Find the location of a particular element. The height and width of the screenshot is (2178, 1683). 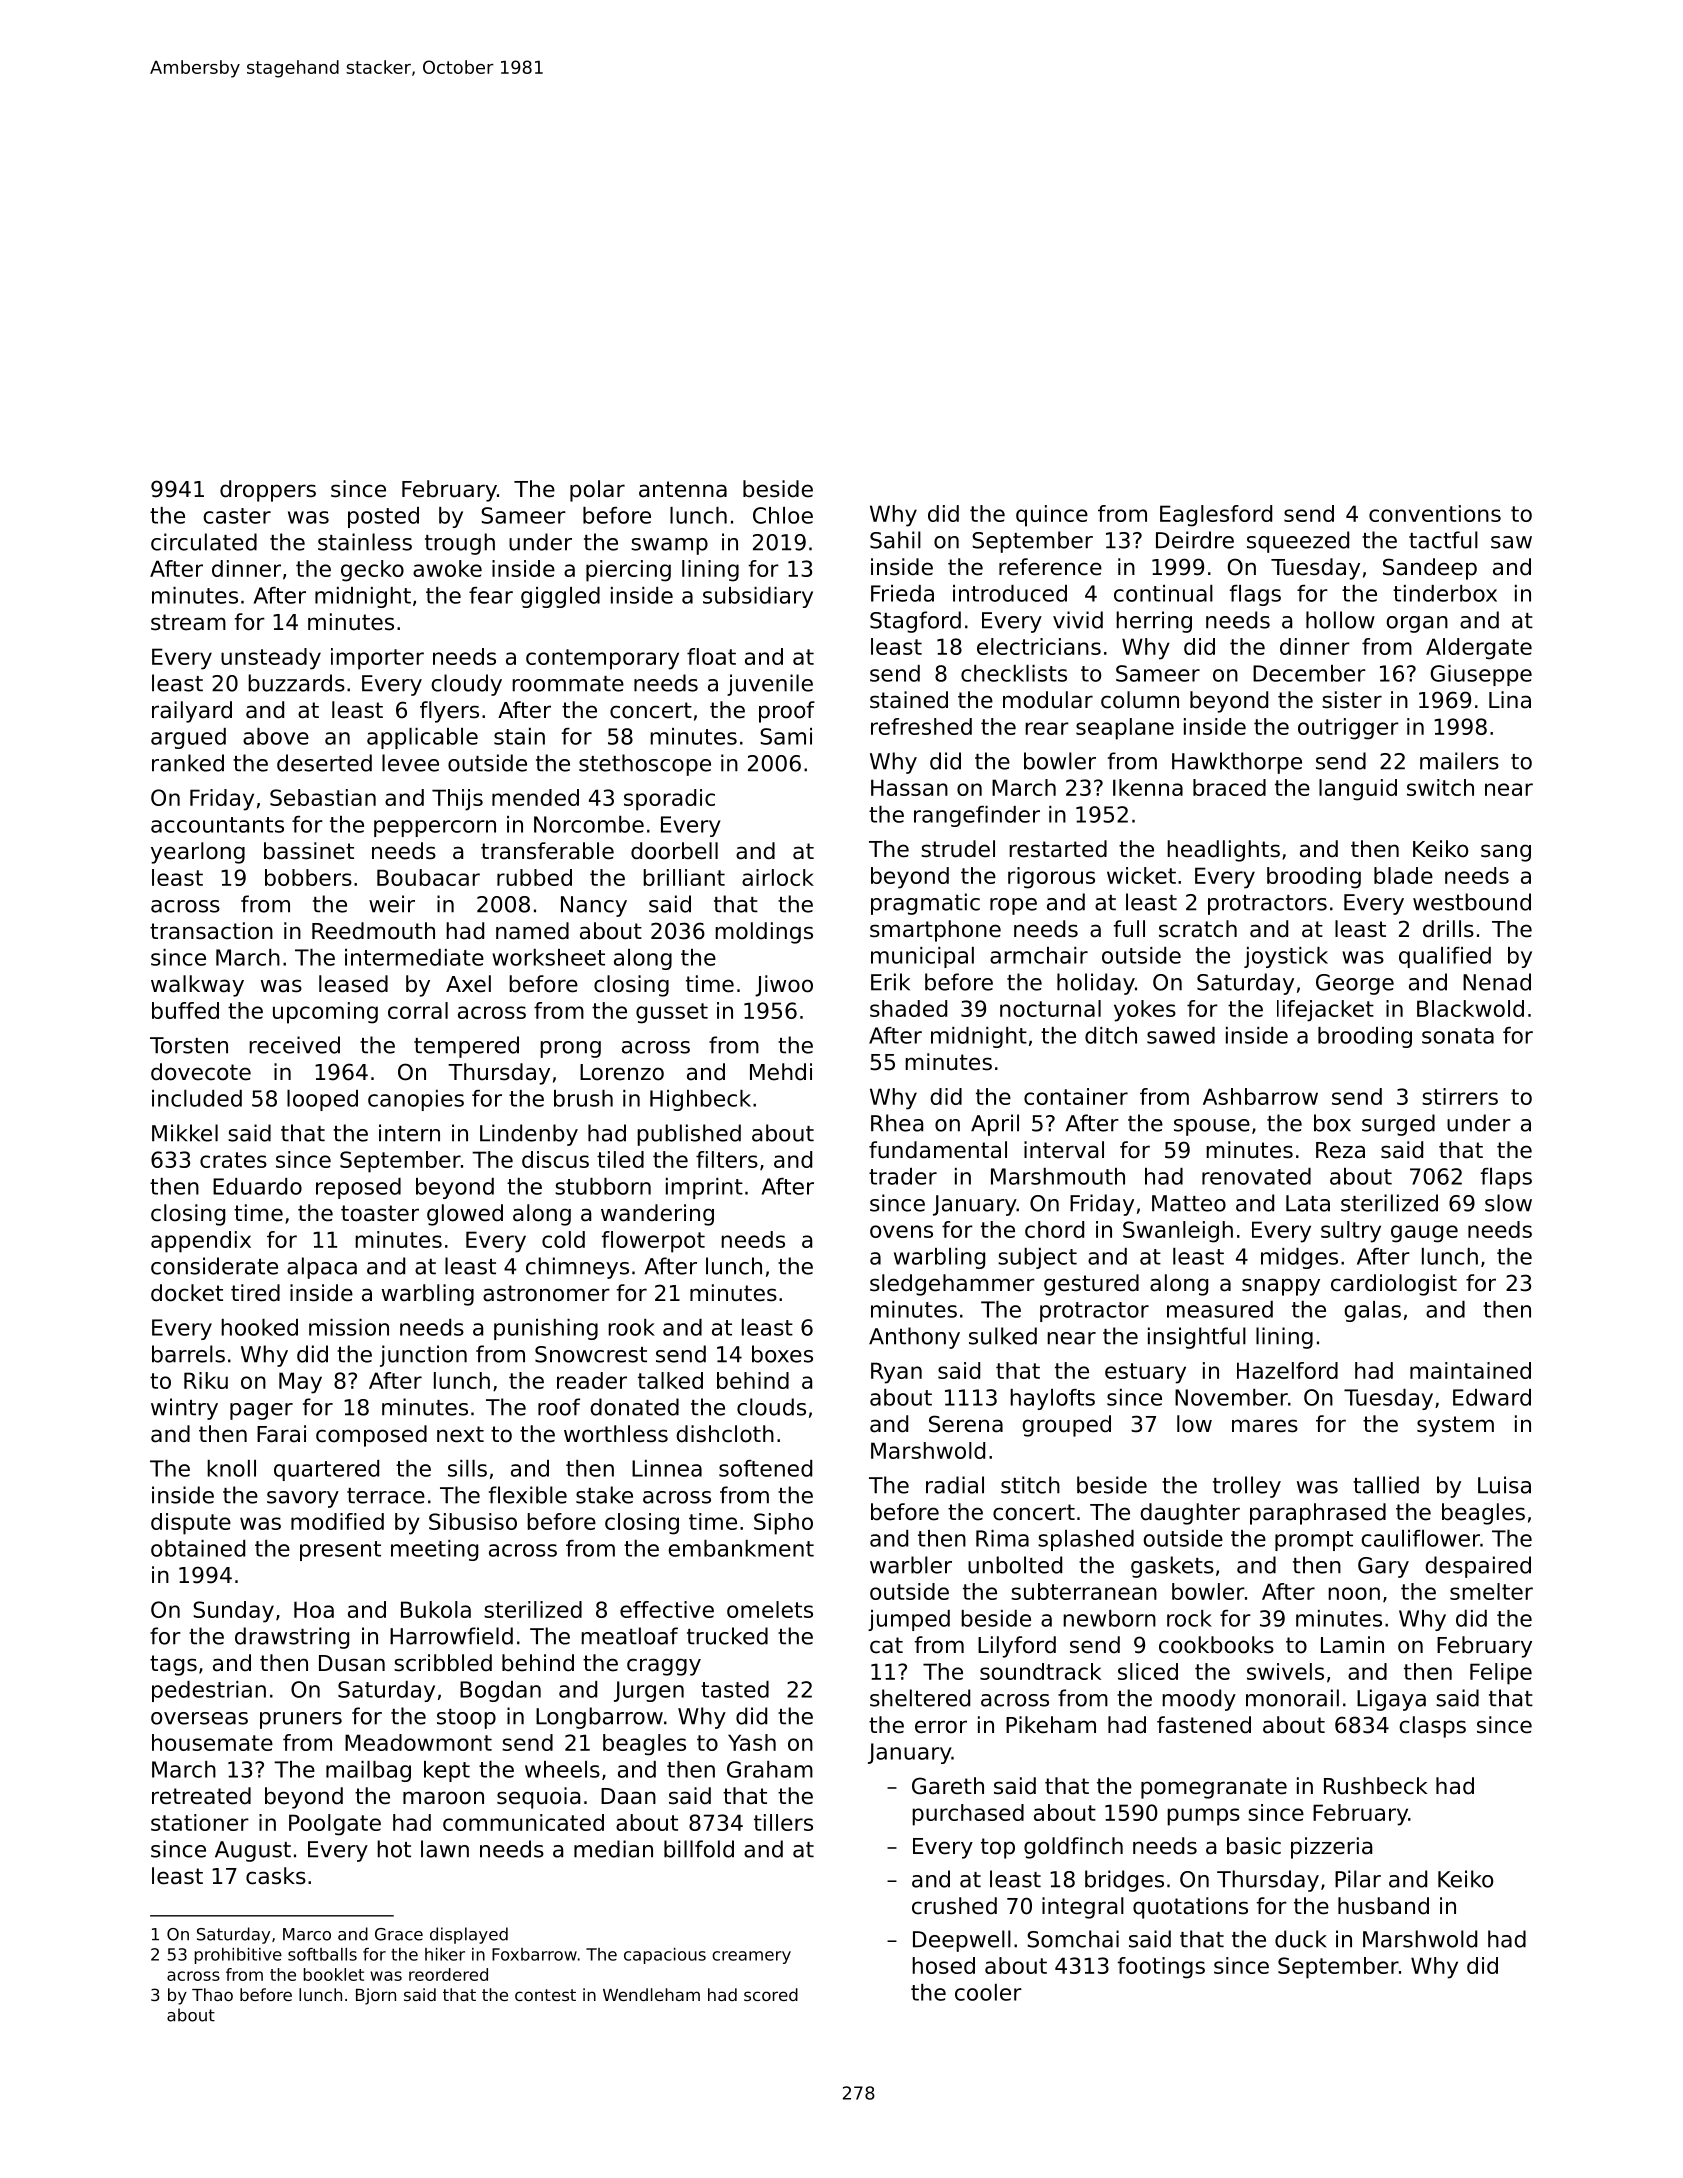

hollow is located at coordinates (1340, 620).
